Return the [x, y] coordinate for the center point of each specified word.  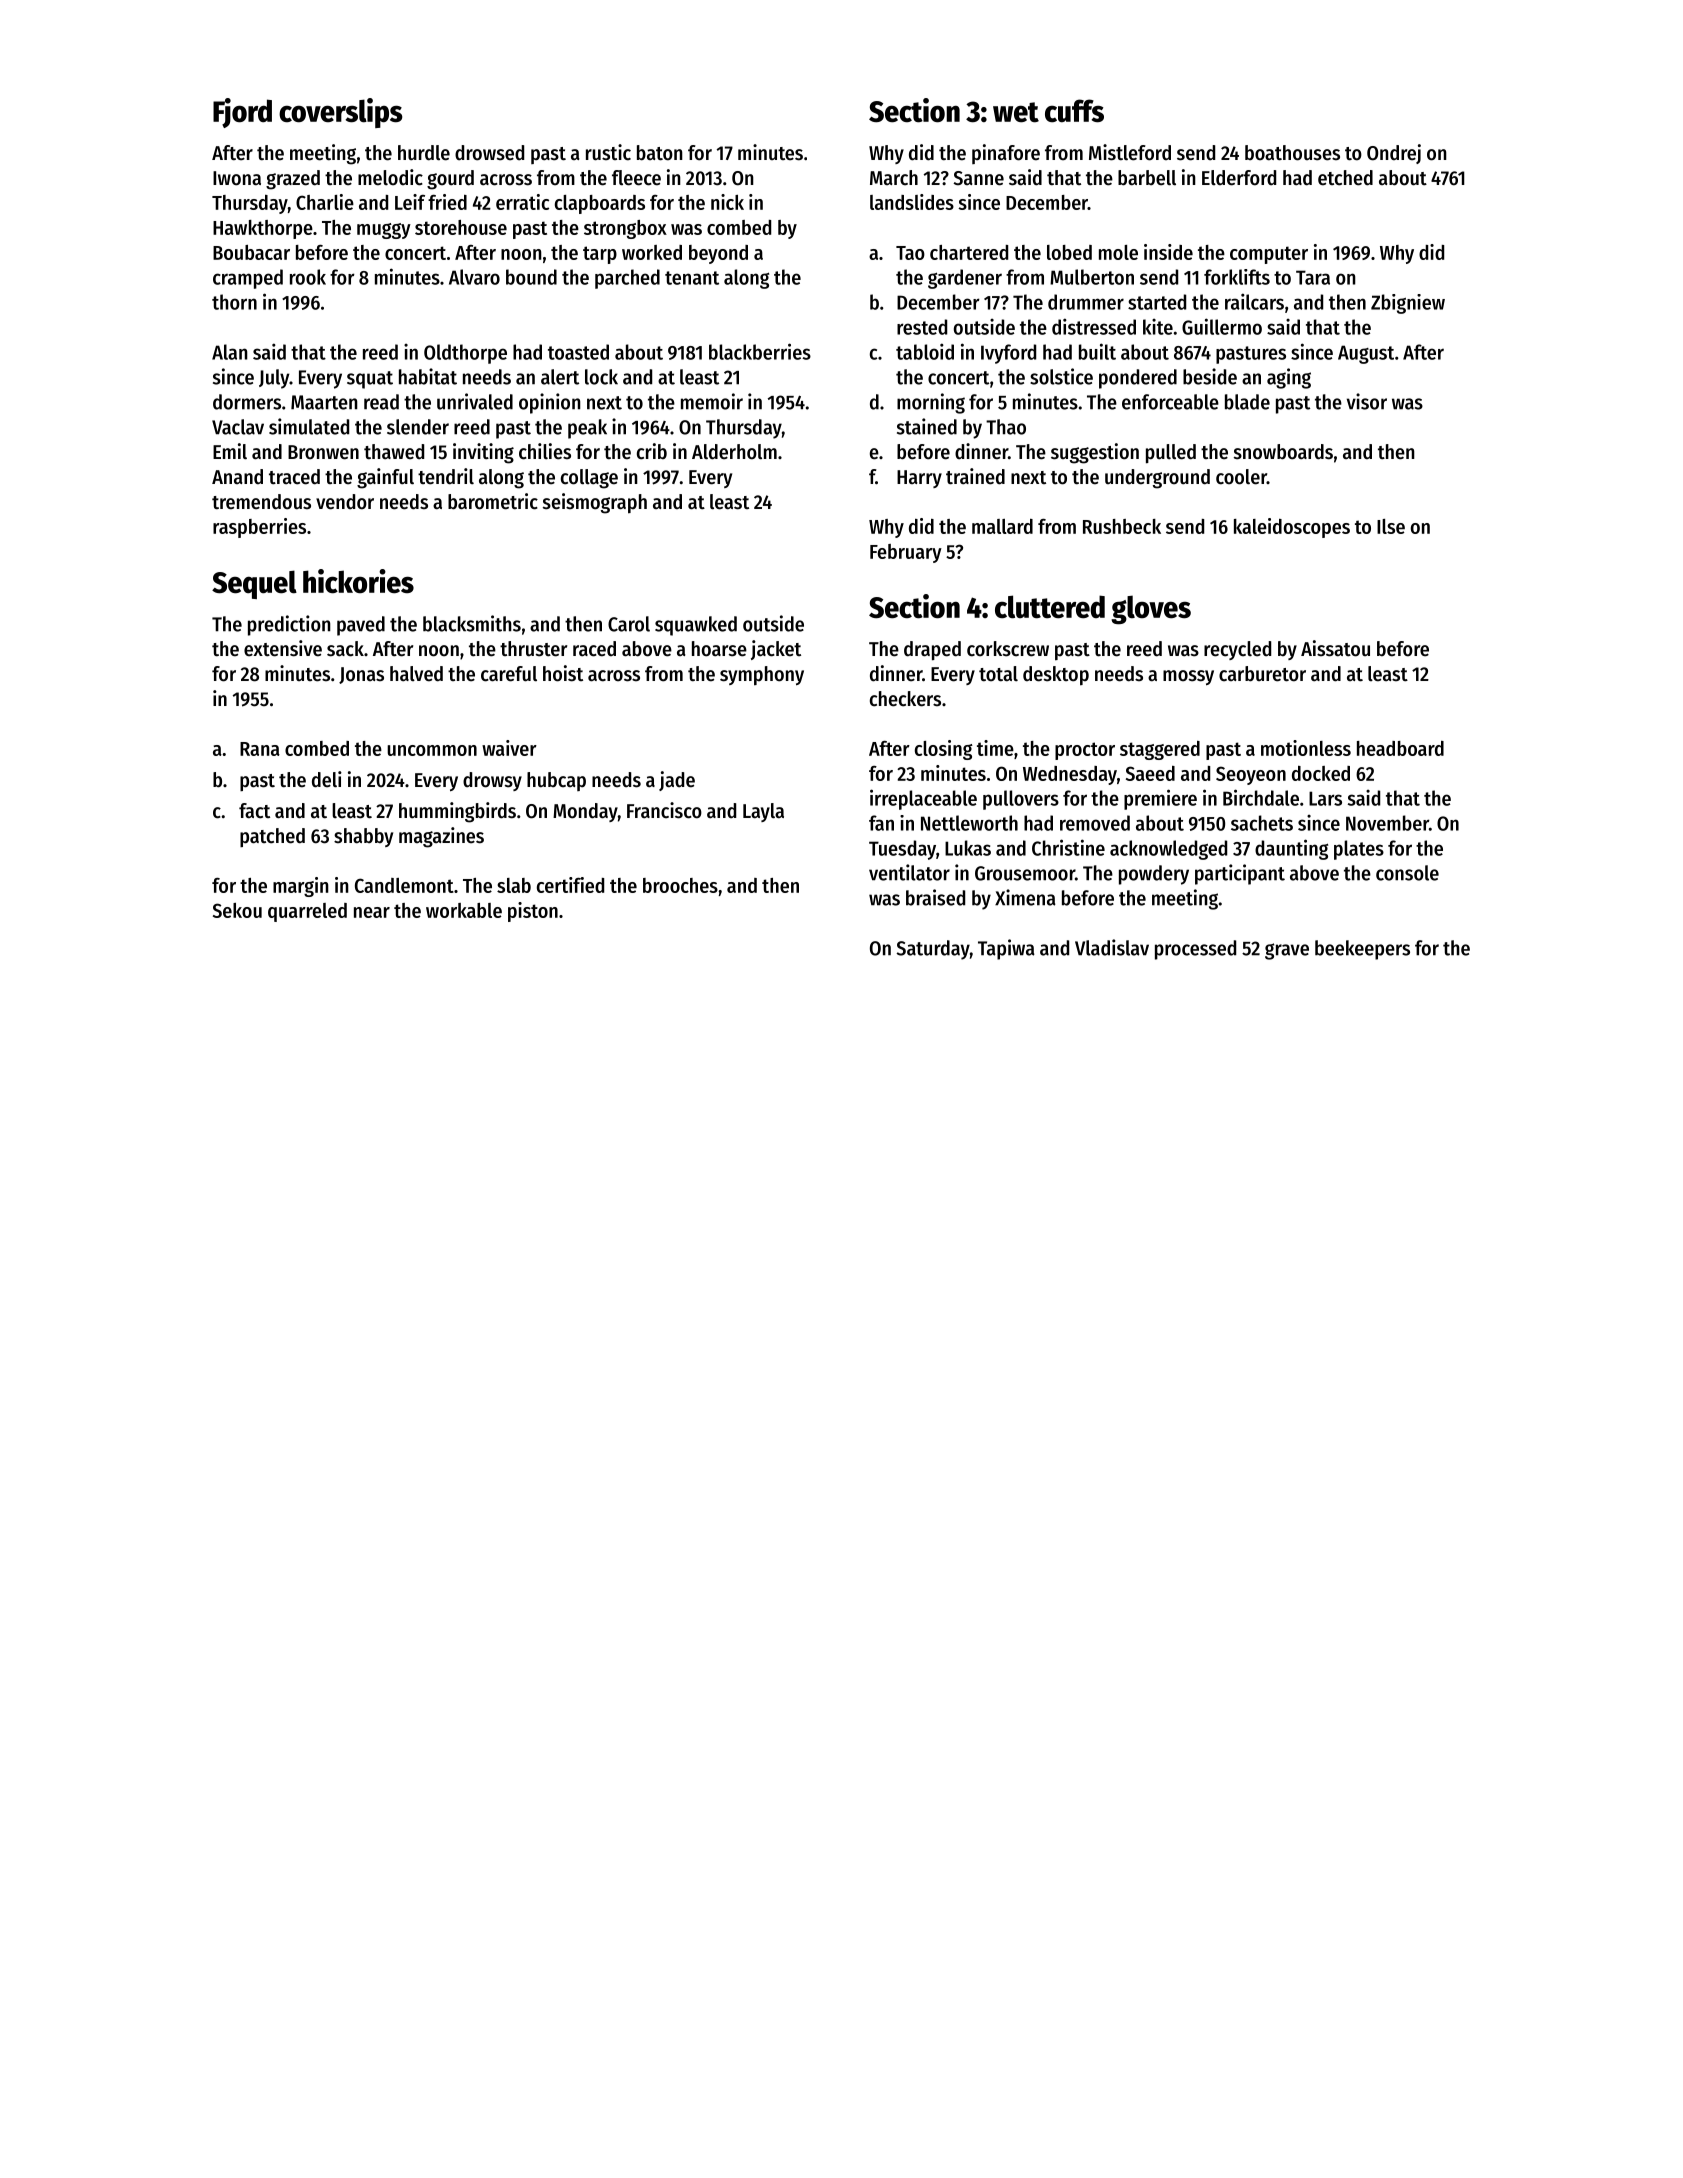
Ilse [1391, 526]
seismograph [595, 503]
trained [975, 476]
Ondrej [1394, 154]
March [894, 178]
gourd [450, 180]
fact [254, 811]
